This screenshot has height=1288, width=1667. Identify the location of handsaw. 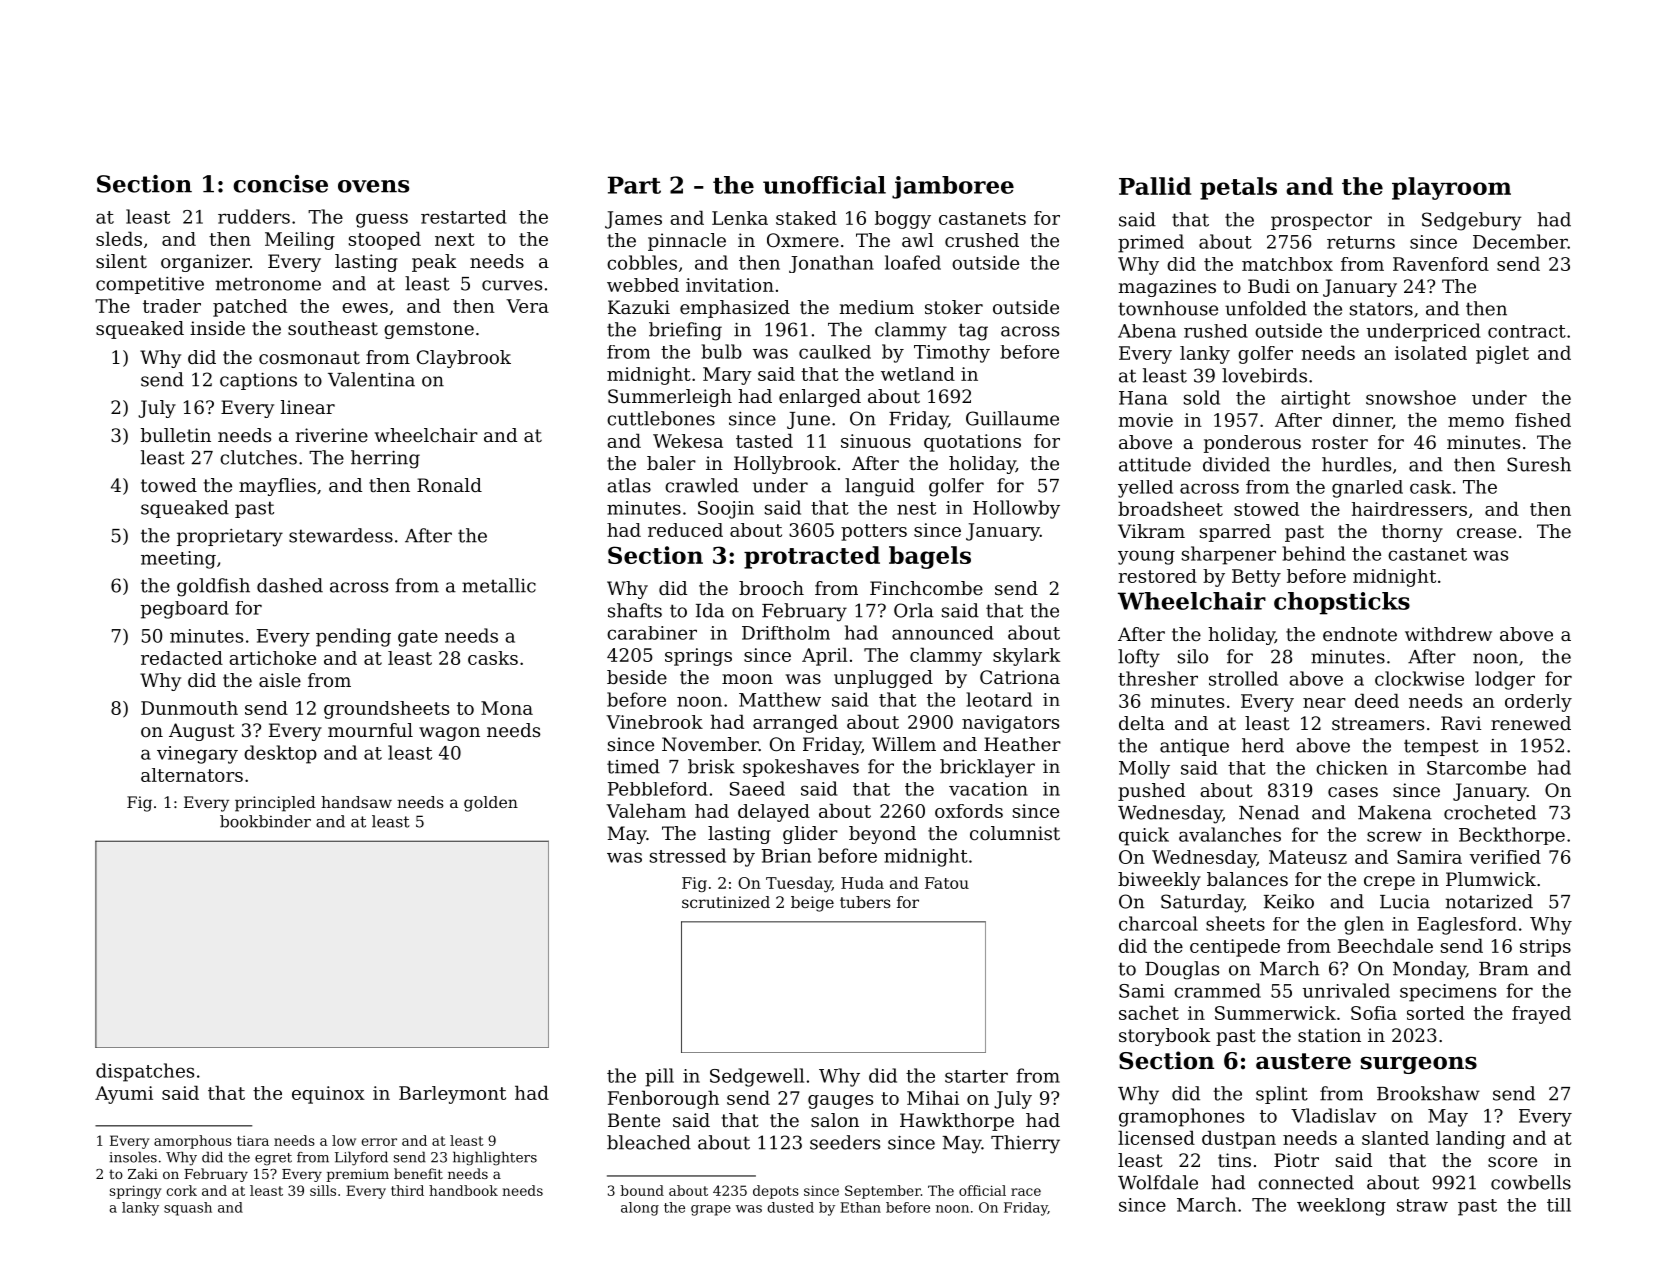
(356, 802).
